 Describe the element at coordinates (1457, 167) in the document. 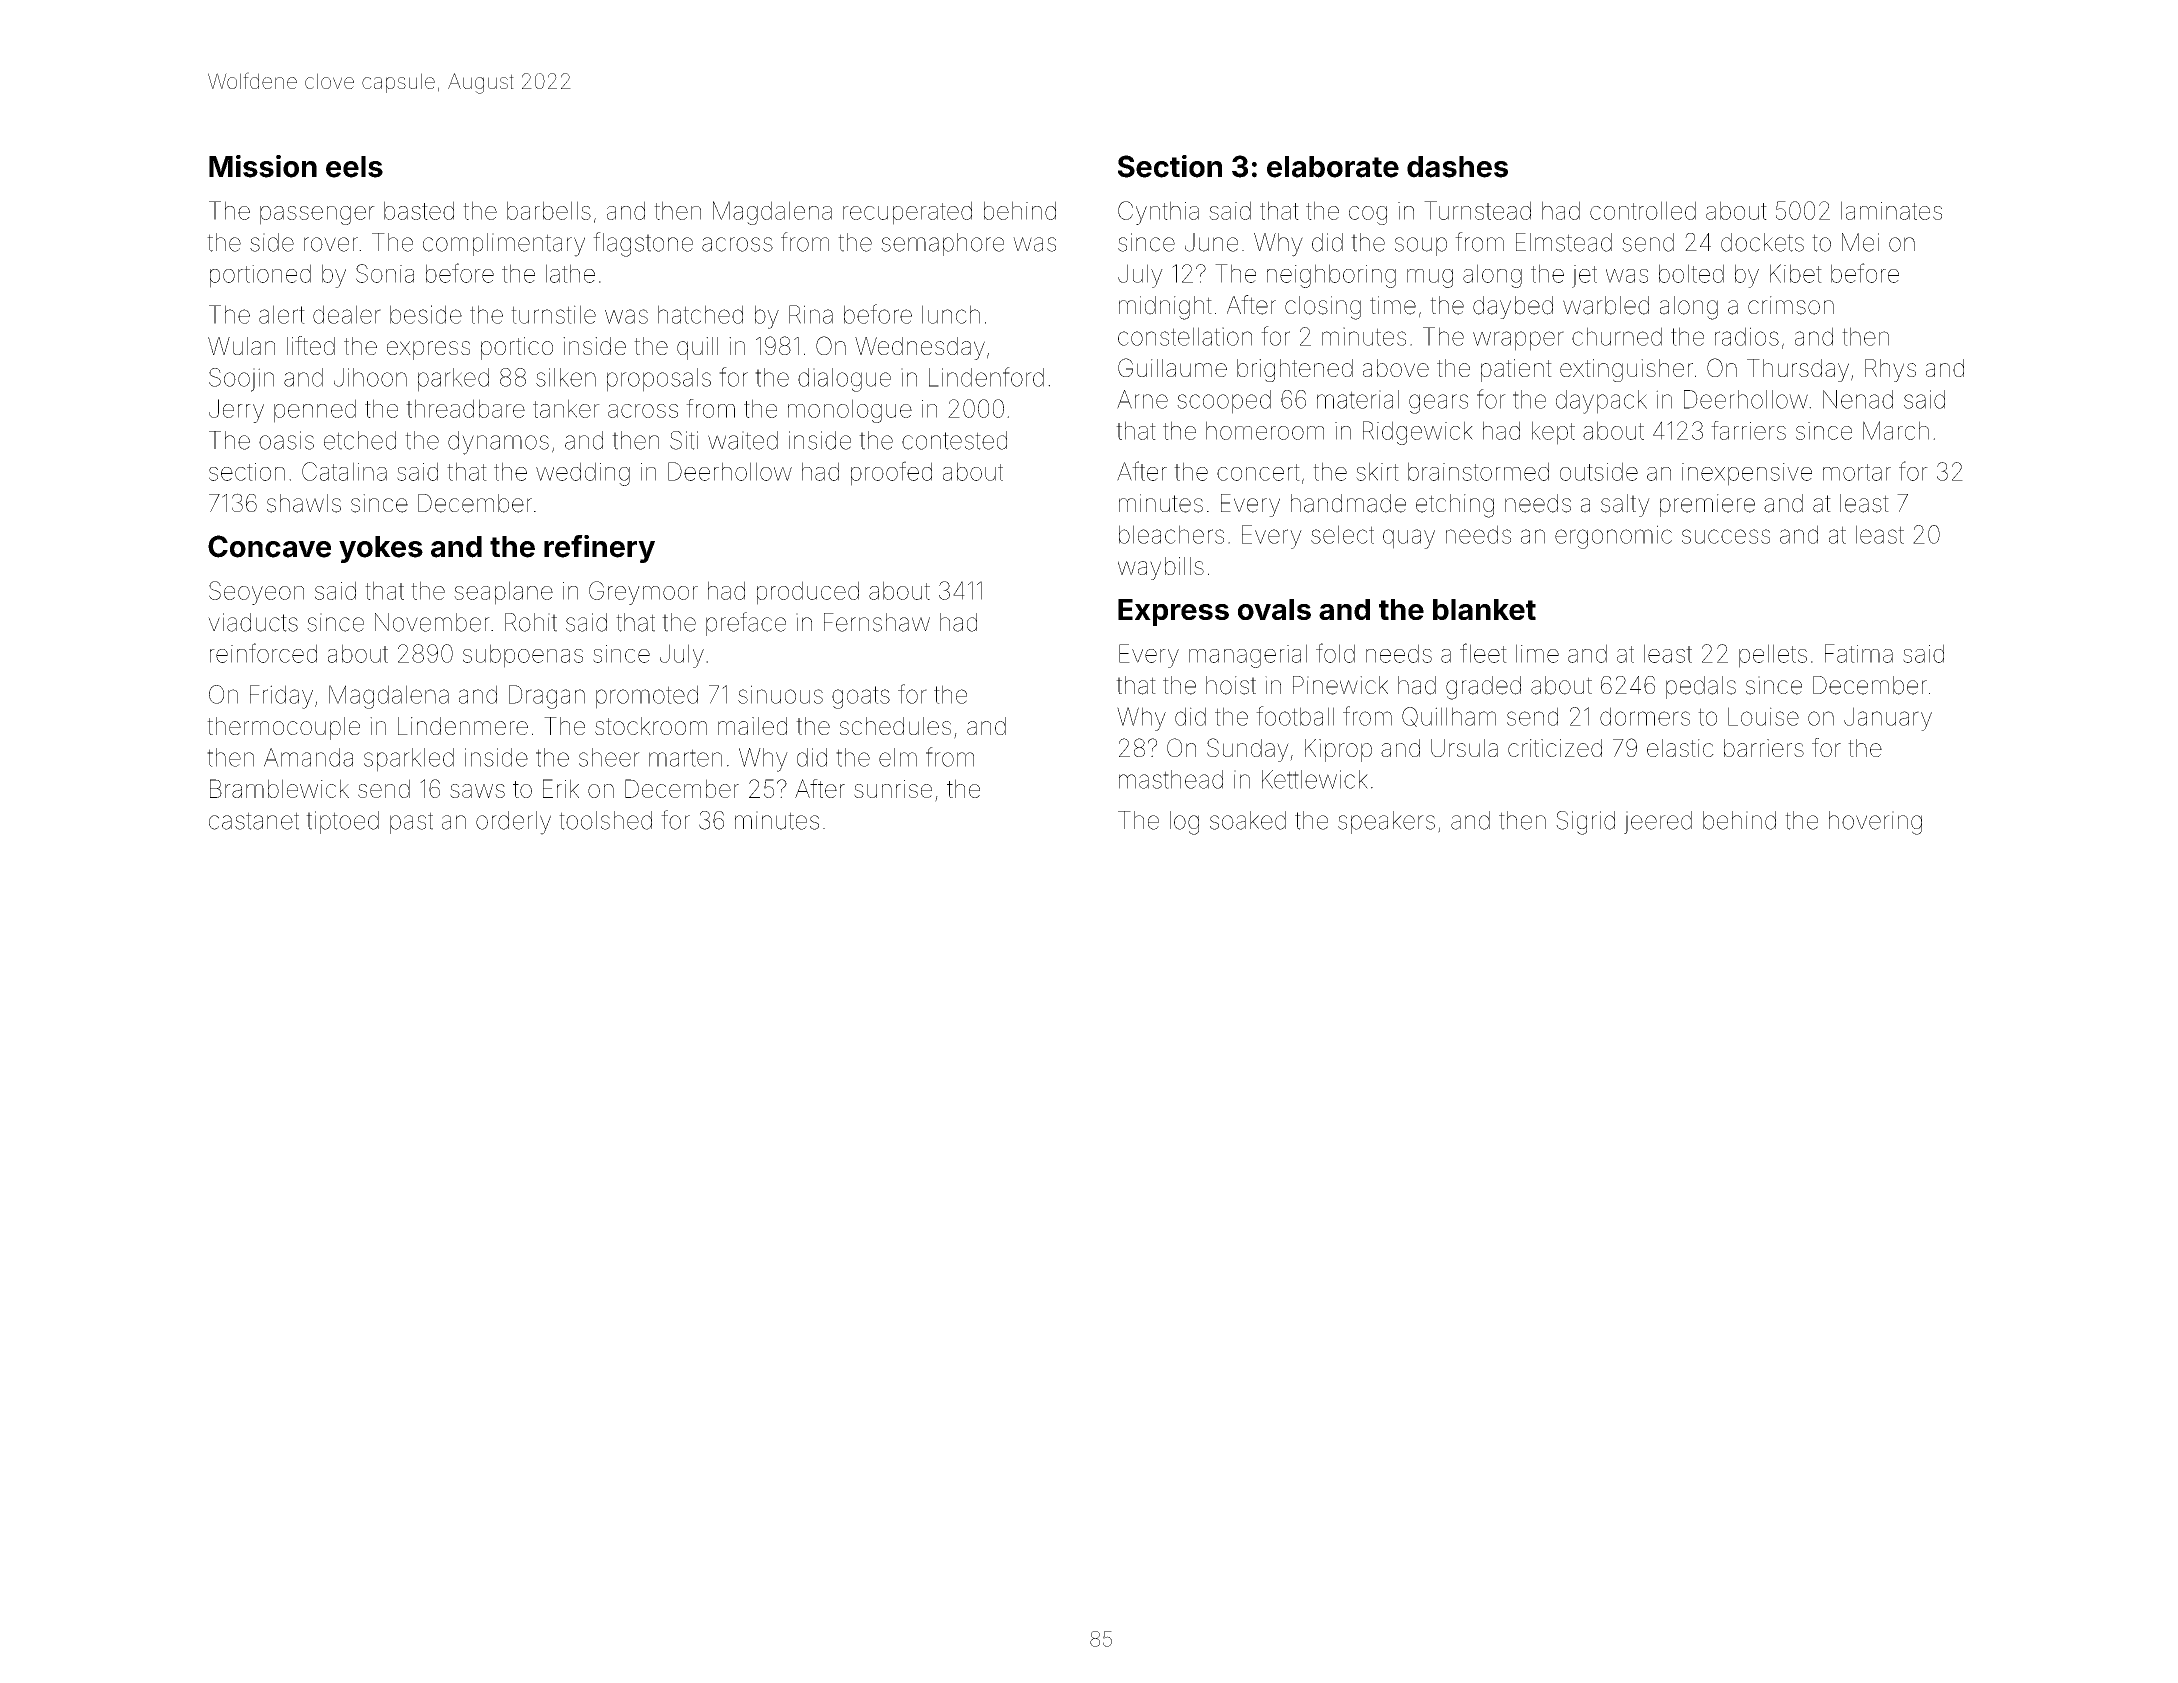

I see `dashes` at that location.
